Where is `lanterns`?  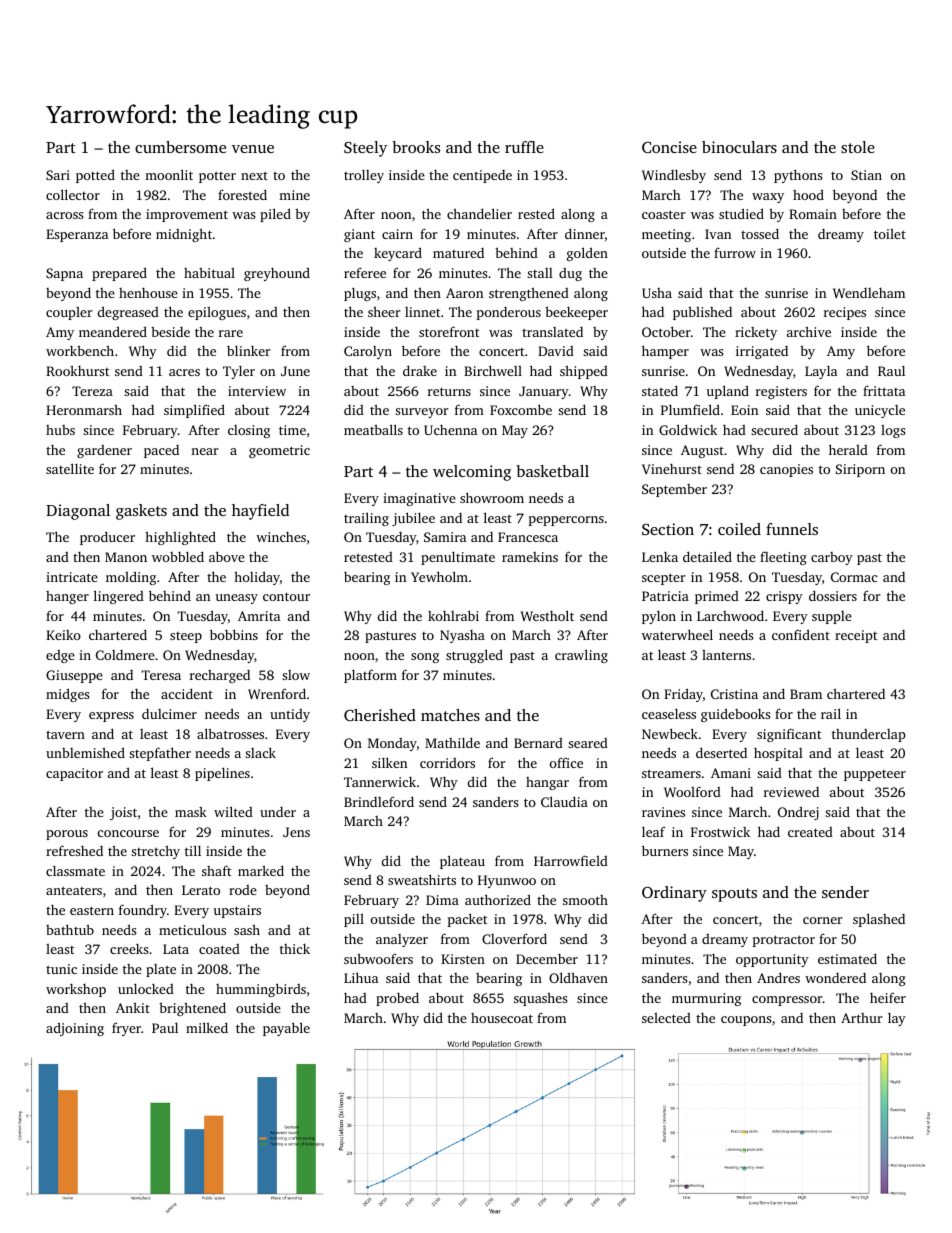
lanterns is located at coordinates (726, 655).
